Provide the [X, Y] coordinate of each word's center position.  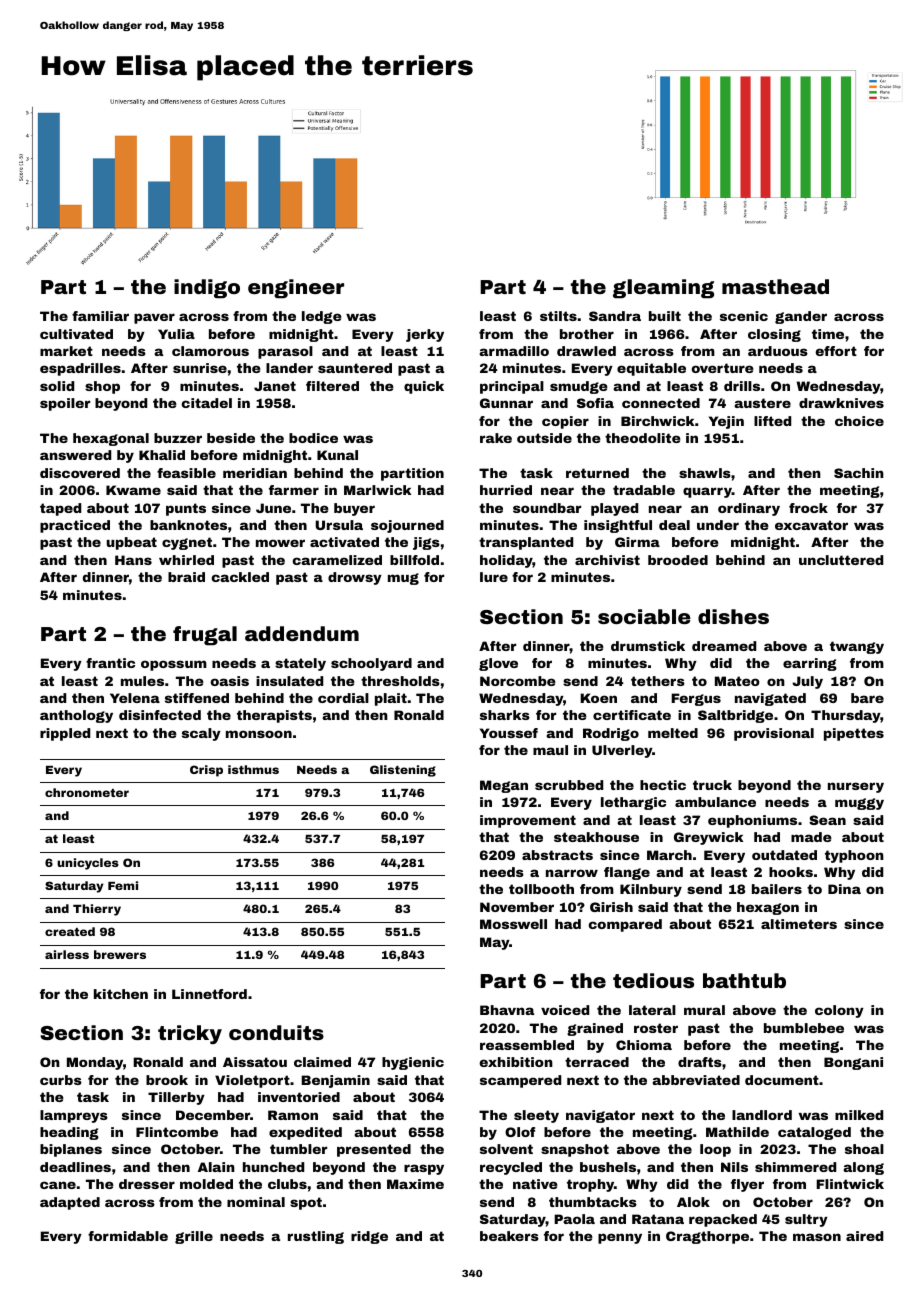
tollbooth [541, 889]
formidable [128, 1236]
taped [60, 509]
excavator [811, 525]
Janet [275, 386]
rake [496, 438]
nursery [856, 787]
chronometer [87, 792]
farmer [294, 490]
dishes [733, 616]
